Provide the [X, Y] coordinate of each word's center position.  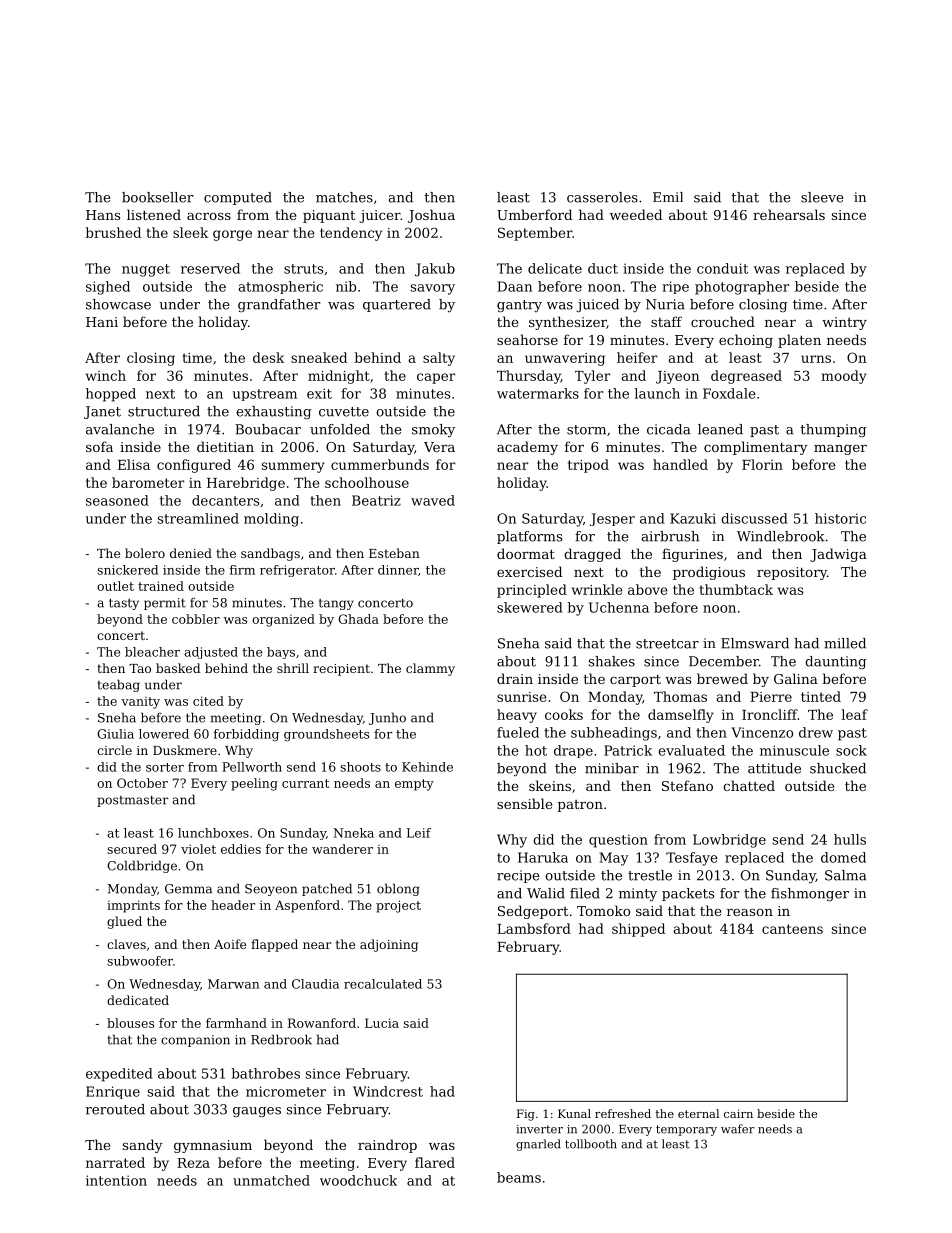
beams [519, 1177]
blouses [130, 1023]
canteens [792, 929]
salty [439, 359]
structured [164, 411]
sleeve [822, 197]
